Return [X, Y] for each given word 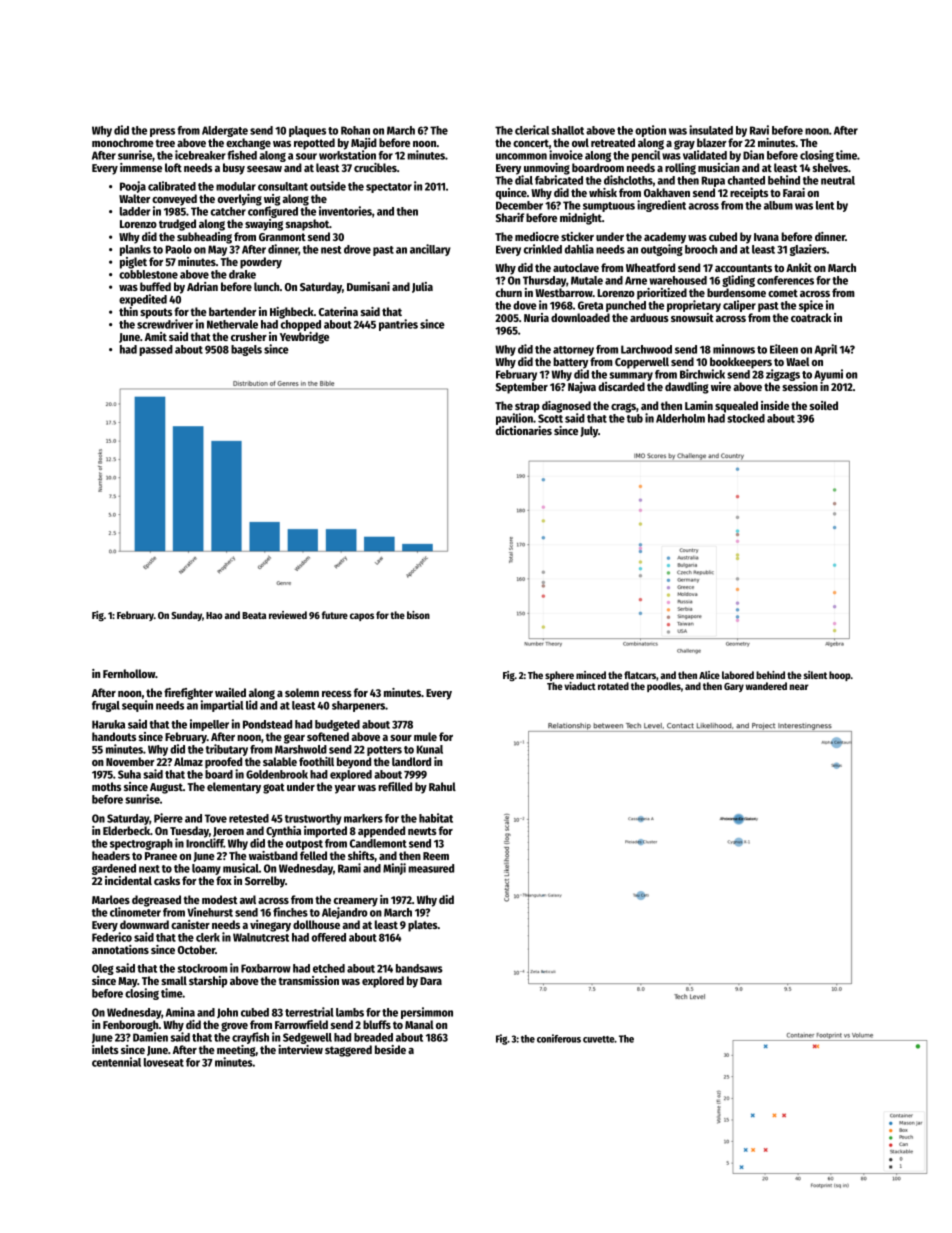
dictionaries [524, 430]
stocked [746, 418]
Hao [214, 615]
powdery [261, 263]
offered [329, 937]
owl [580, 142]
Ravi [759, 130]
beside [390, 1049]
